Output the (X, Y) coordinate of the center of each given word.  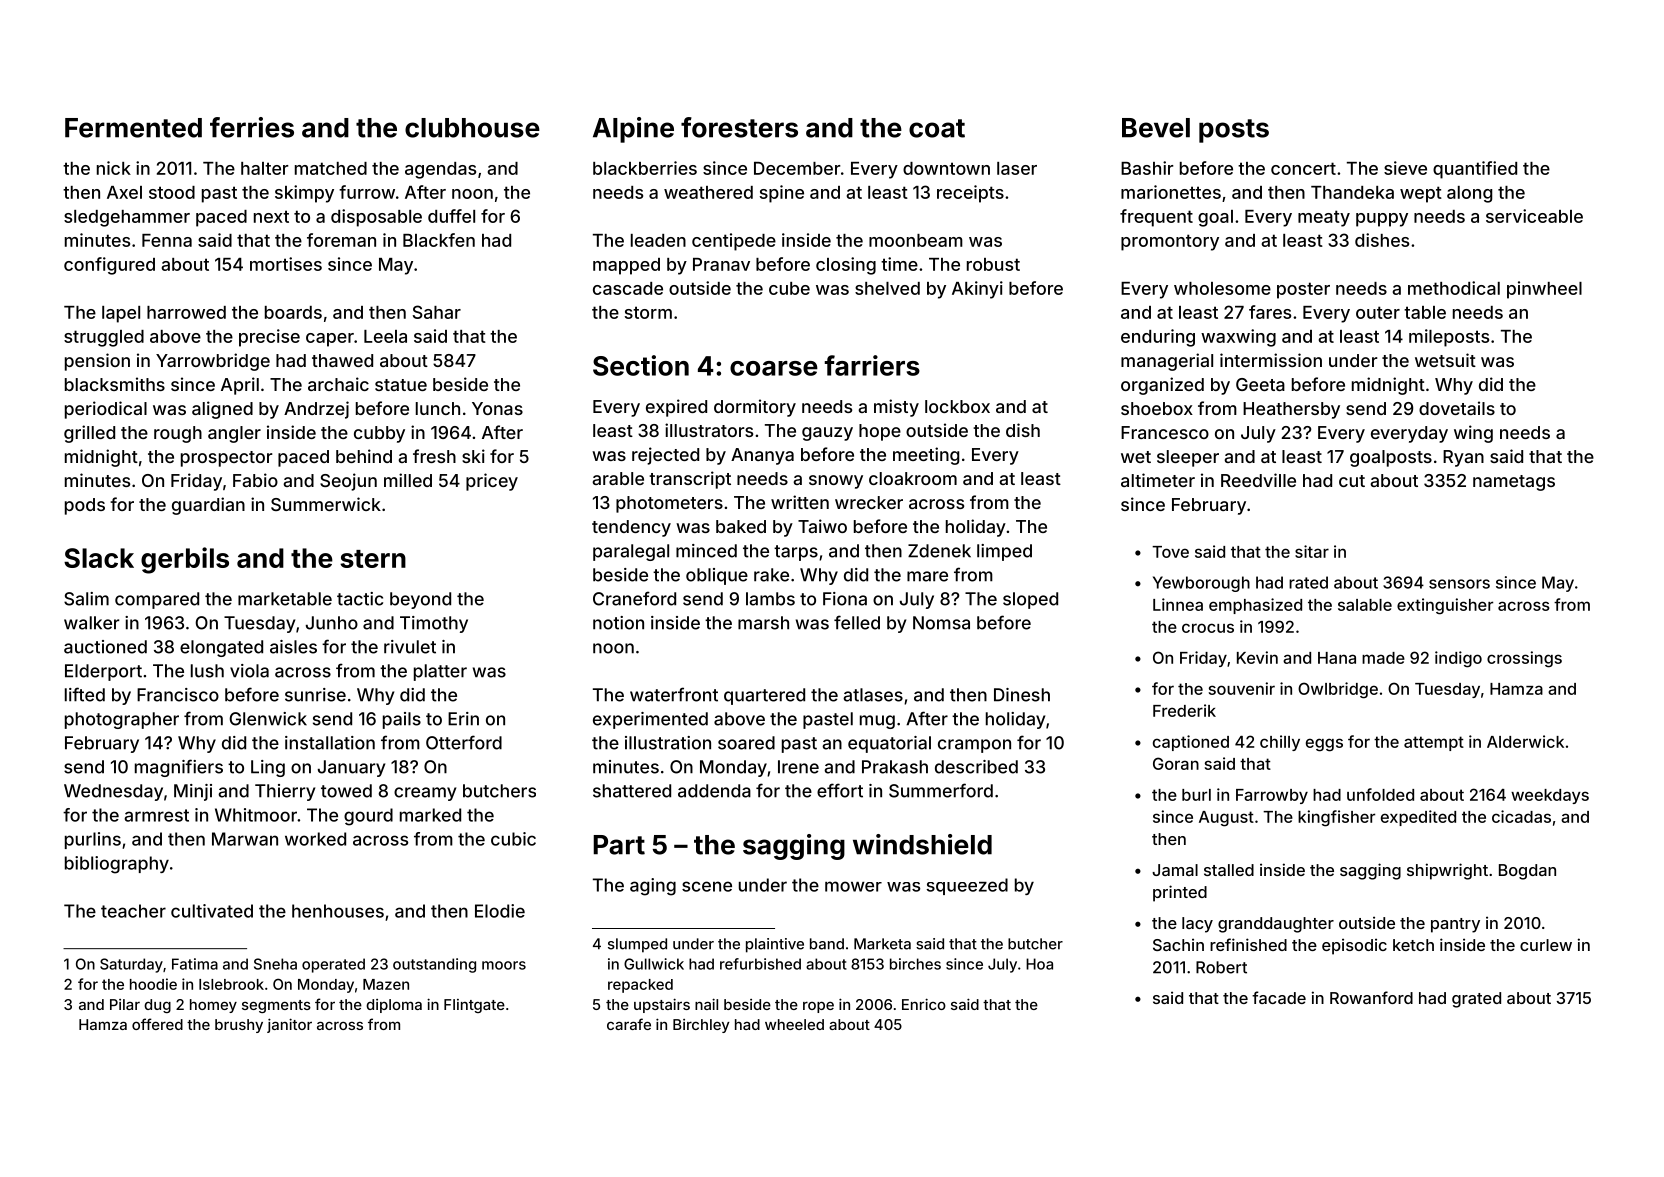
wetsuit (1445, 360)
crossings (1524, 659)
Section (641, 365)
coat (937, 128)
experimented (650, 720)
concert (1303, 168)
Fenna (167, 240)
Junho (332, 623)
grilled (89, 434)
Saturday (131, 965)
